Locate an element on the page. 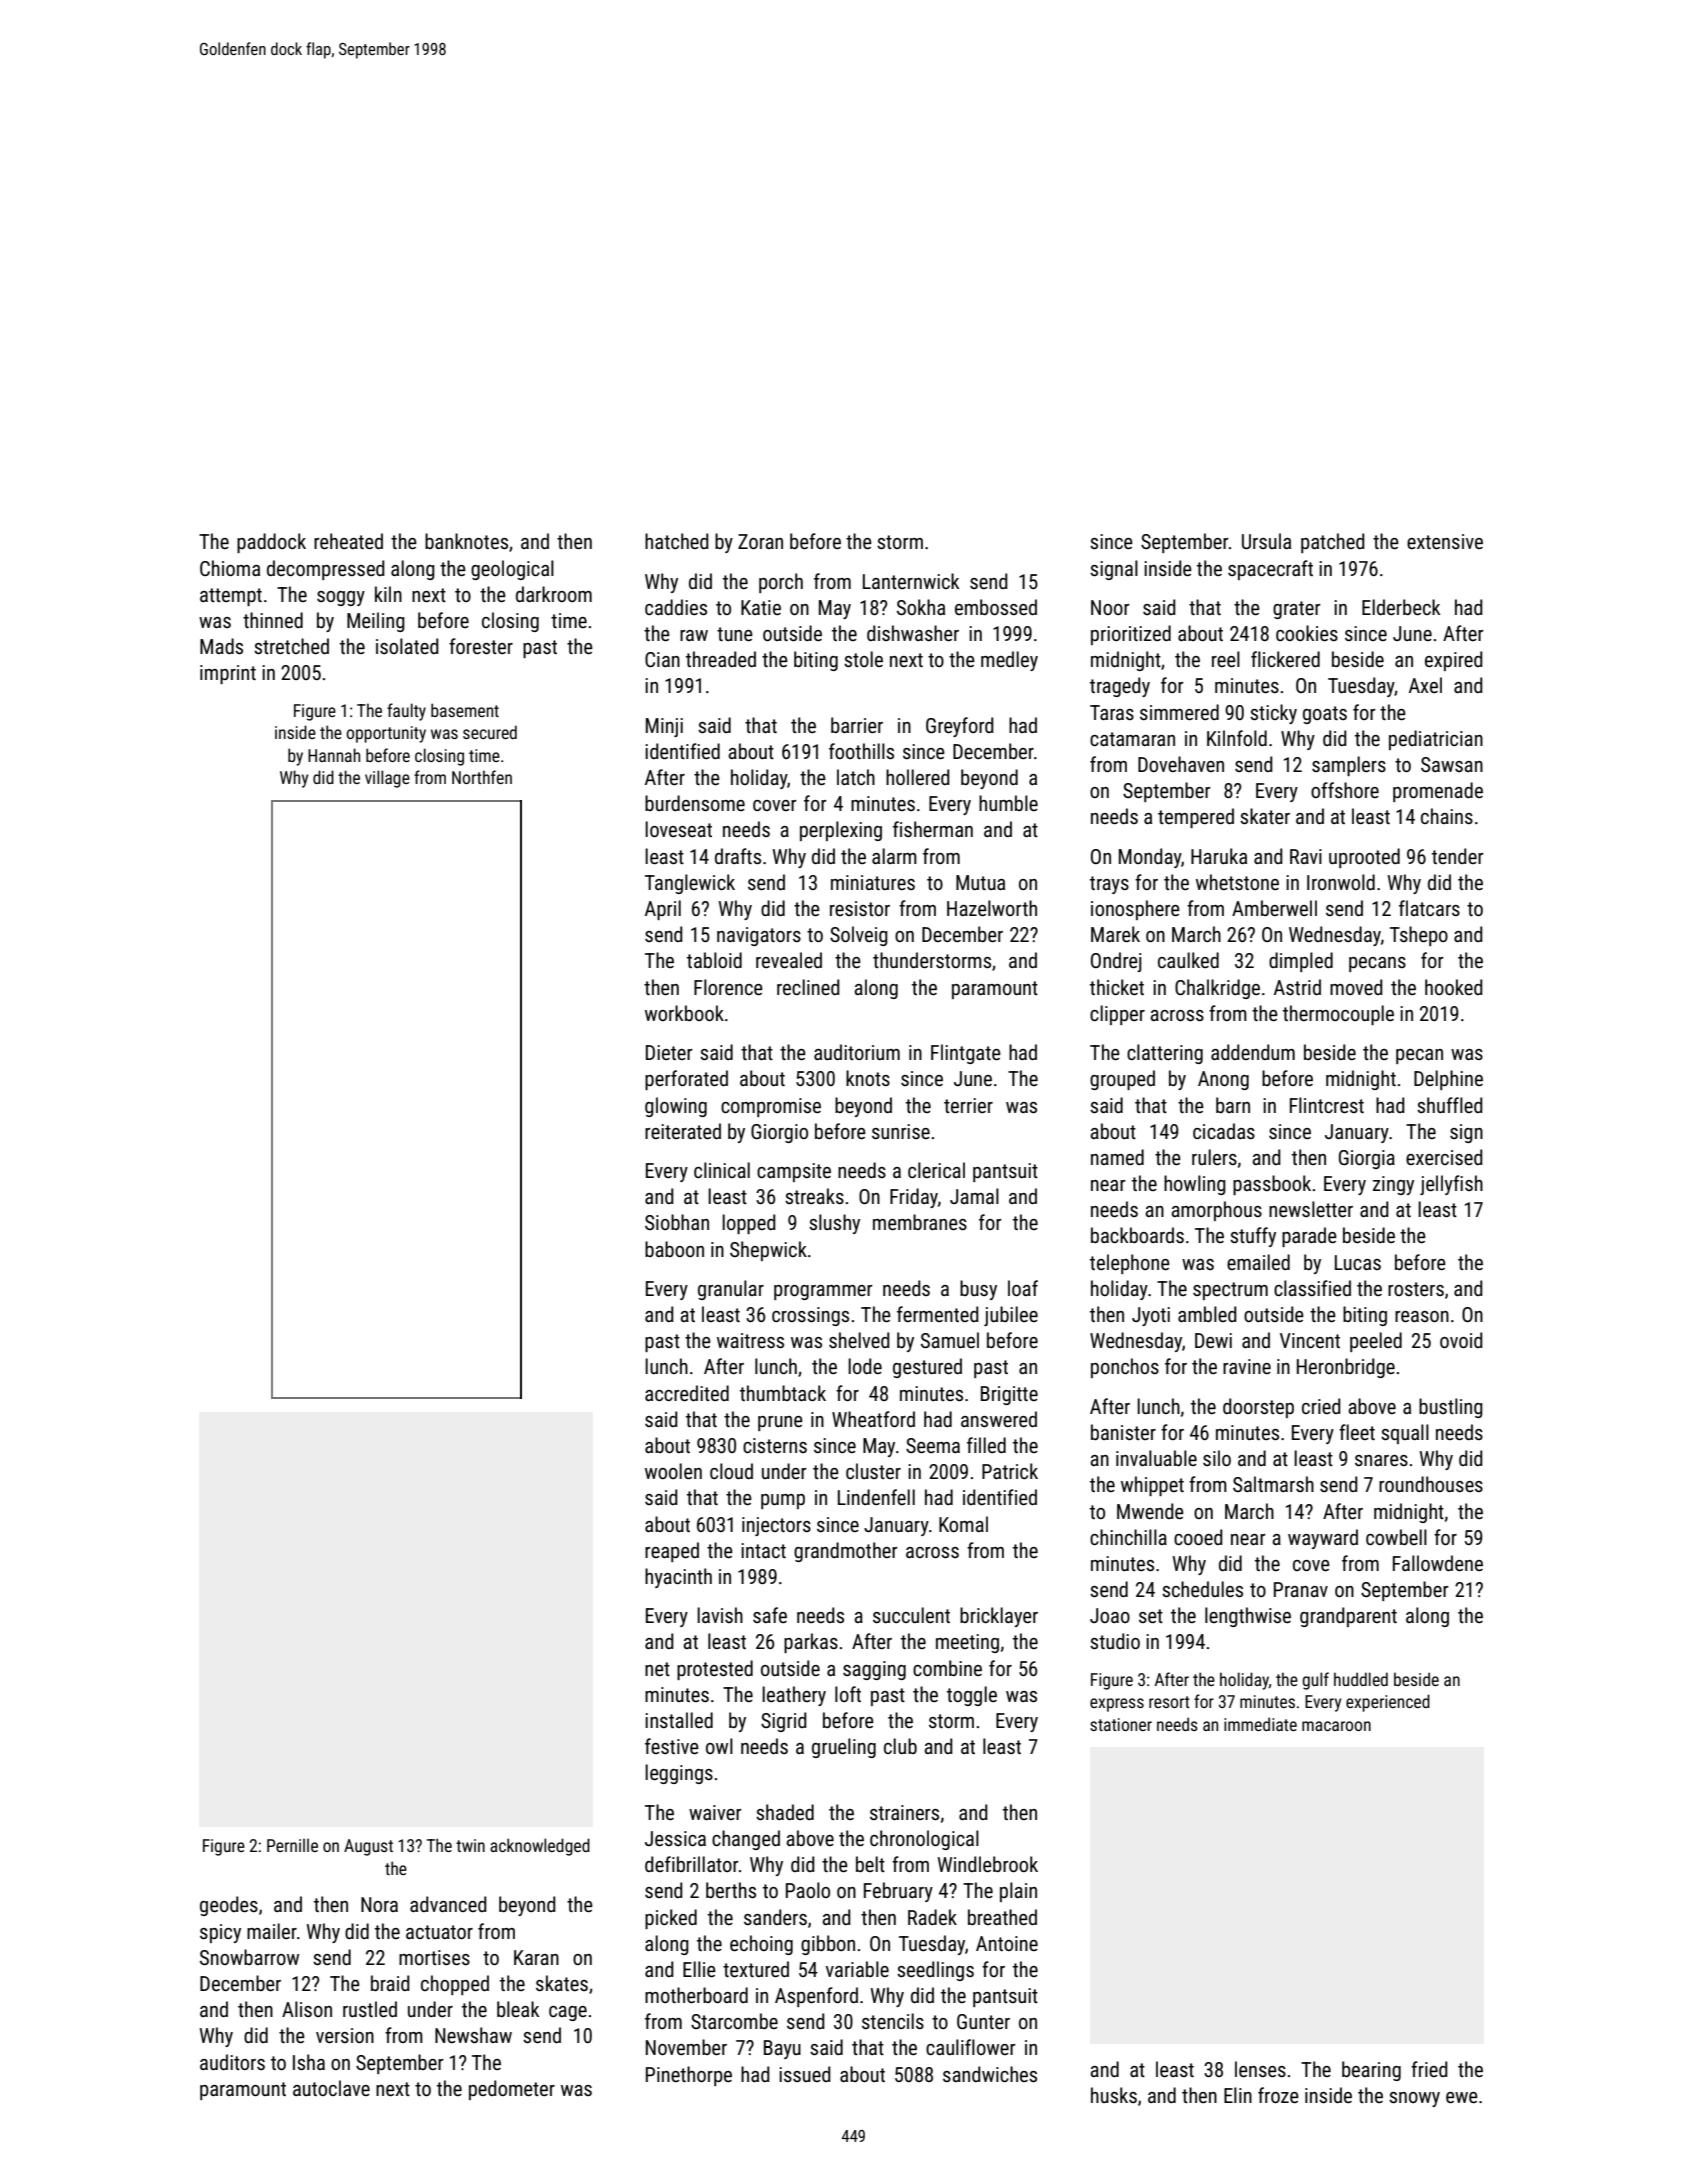 The width and height of the image is (1683, 2178). Chioma is located at coordinates (230, 568).
